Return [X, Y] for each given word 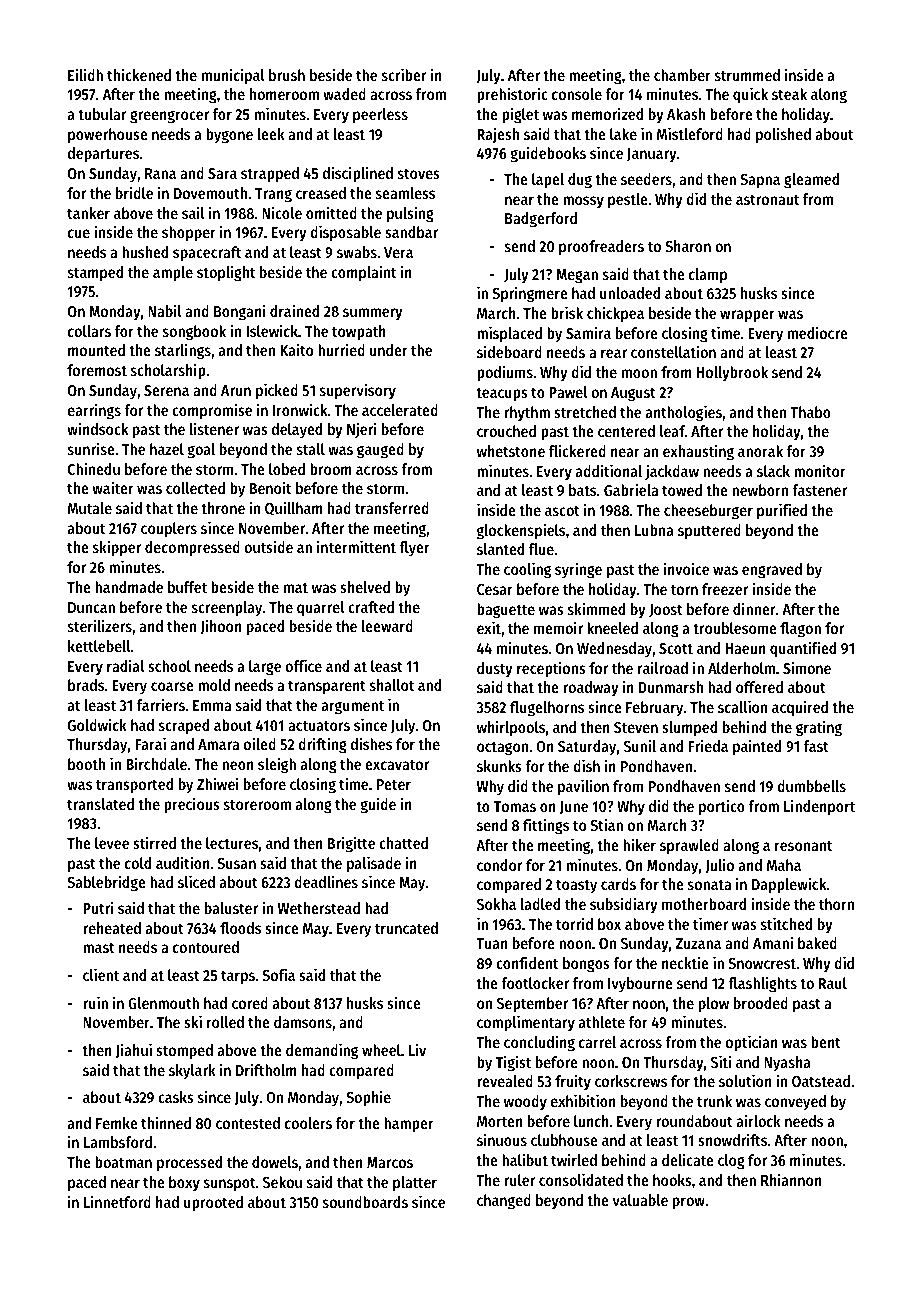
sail [193, 212]
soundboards [365, 1202]
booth [86, 764]
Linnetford [117, 1201]
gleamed [811, 181]
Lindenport [819, 807]
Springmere [530, 294]
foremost [97, 370]
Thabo [810, 412]
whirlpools [511, 728]
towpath [359, 333]
